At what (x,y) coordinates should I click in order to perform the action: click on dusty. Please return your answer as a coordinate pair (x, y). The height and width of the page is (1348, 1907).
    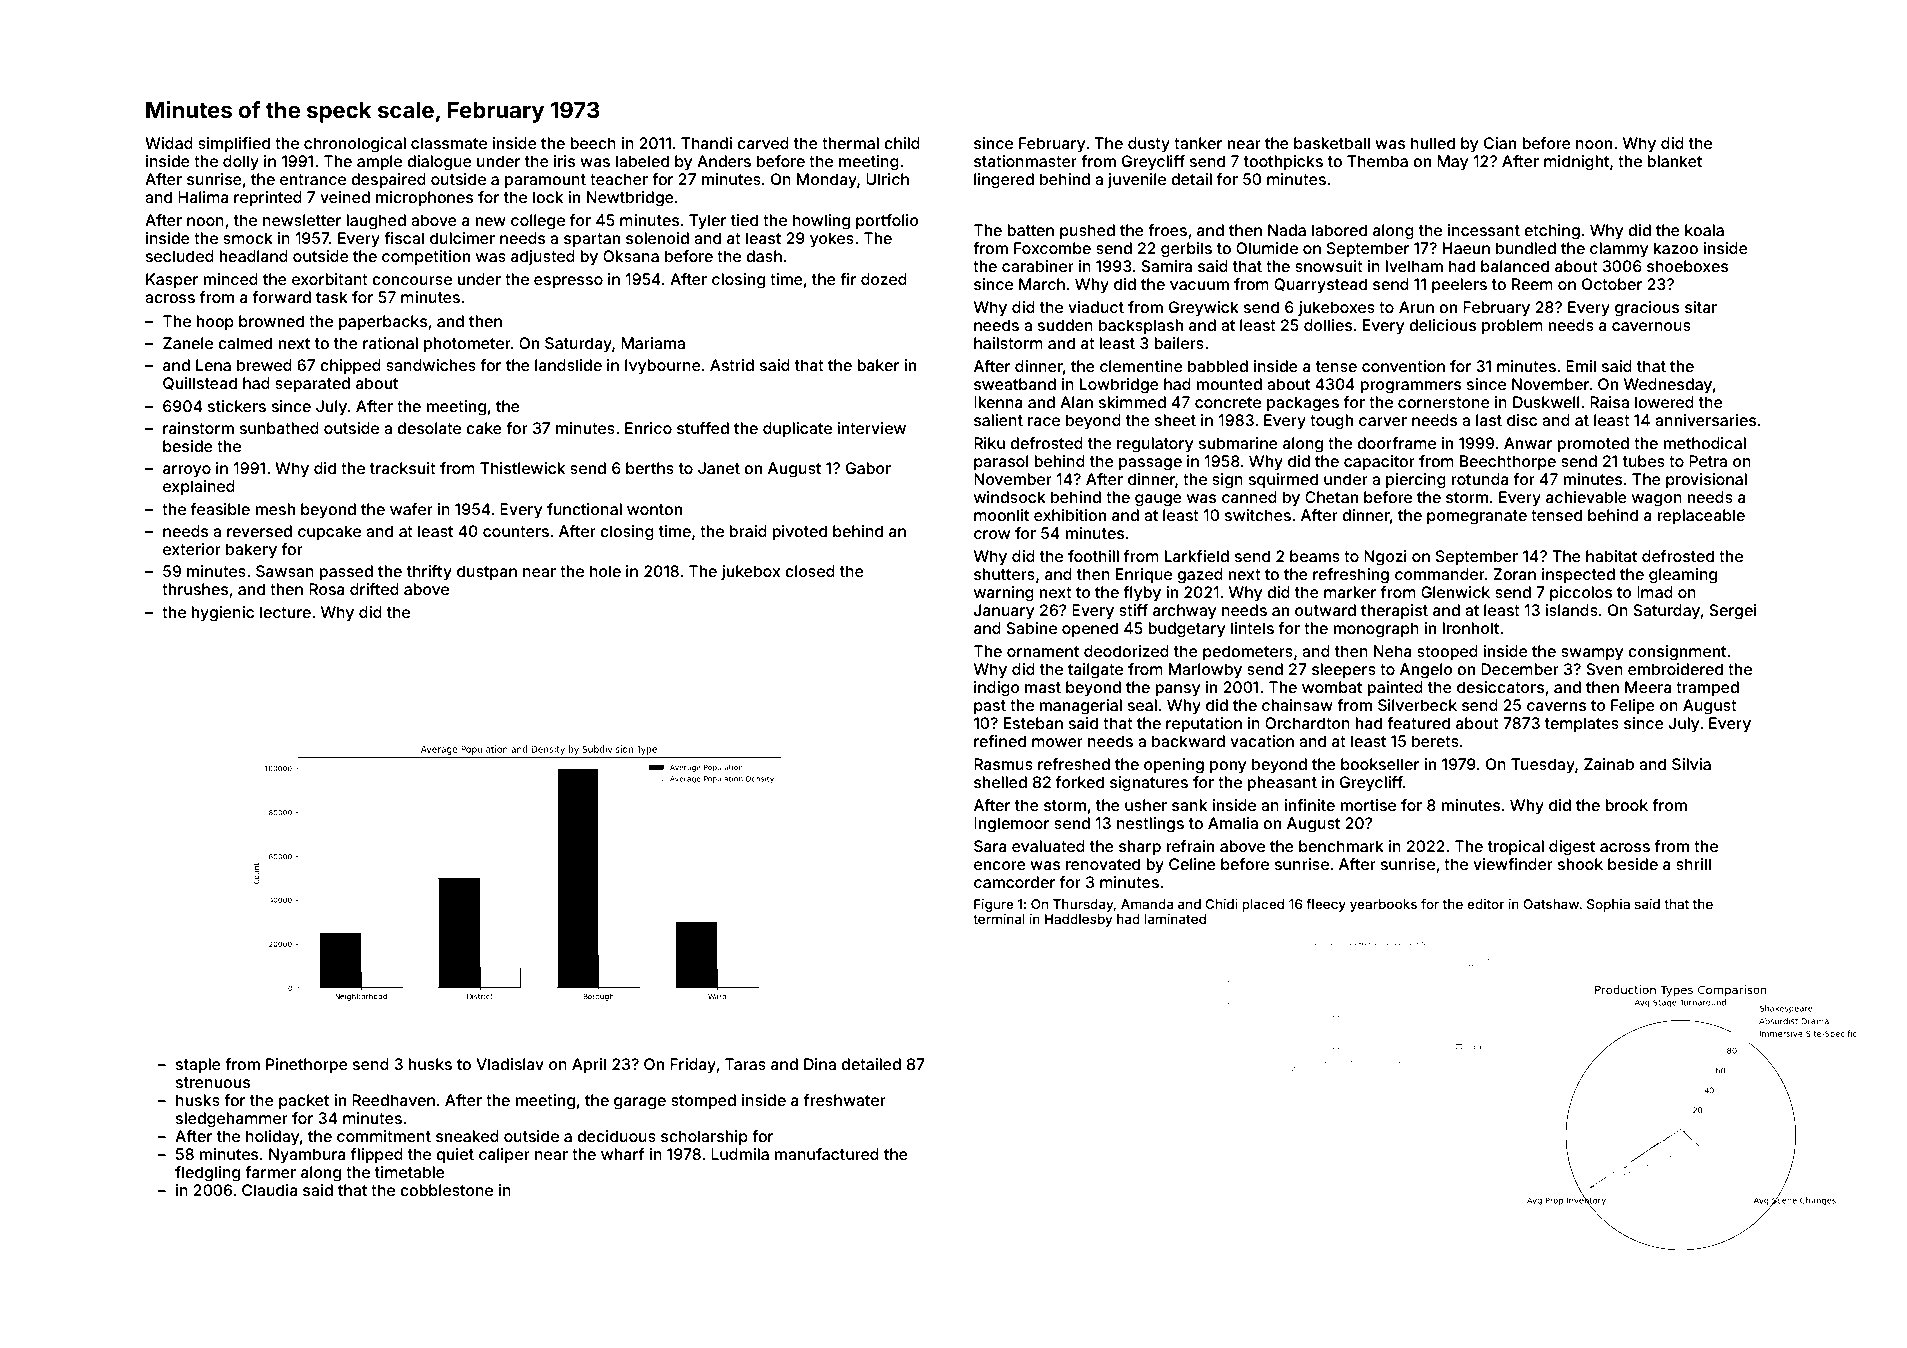
    Looking at the image, I should click on (1149, 145).
